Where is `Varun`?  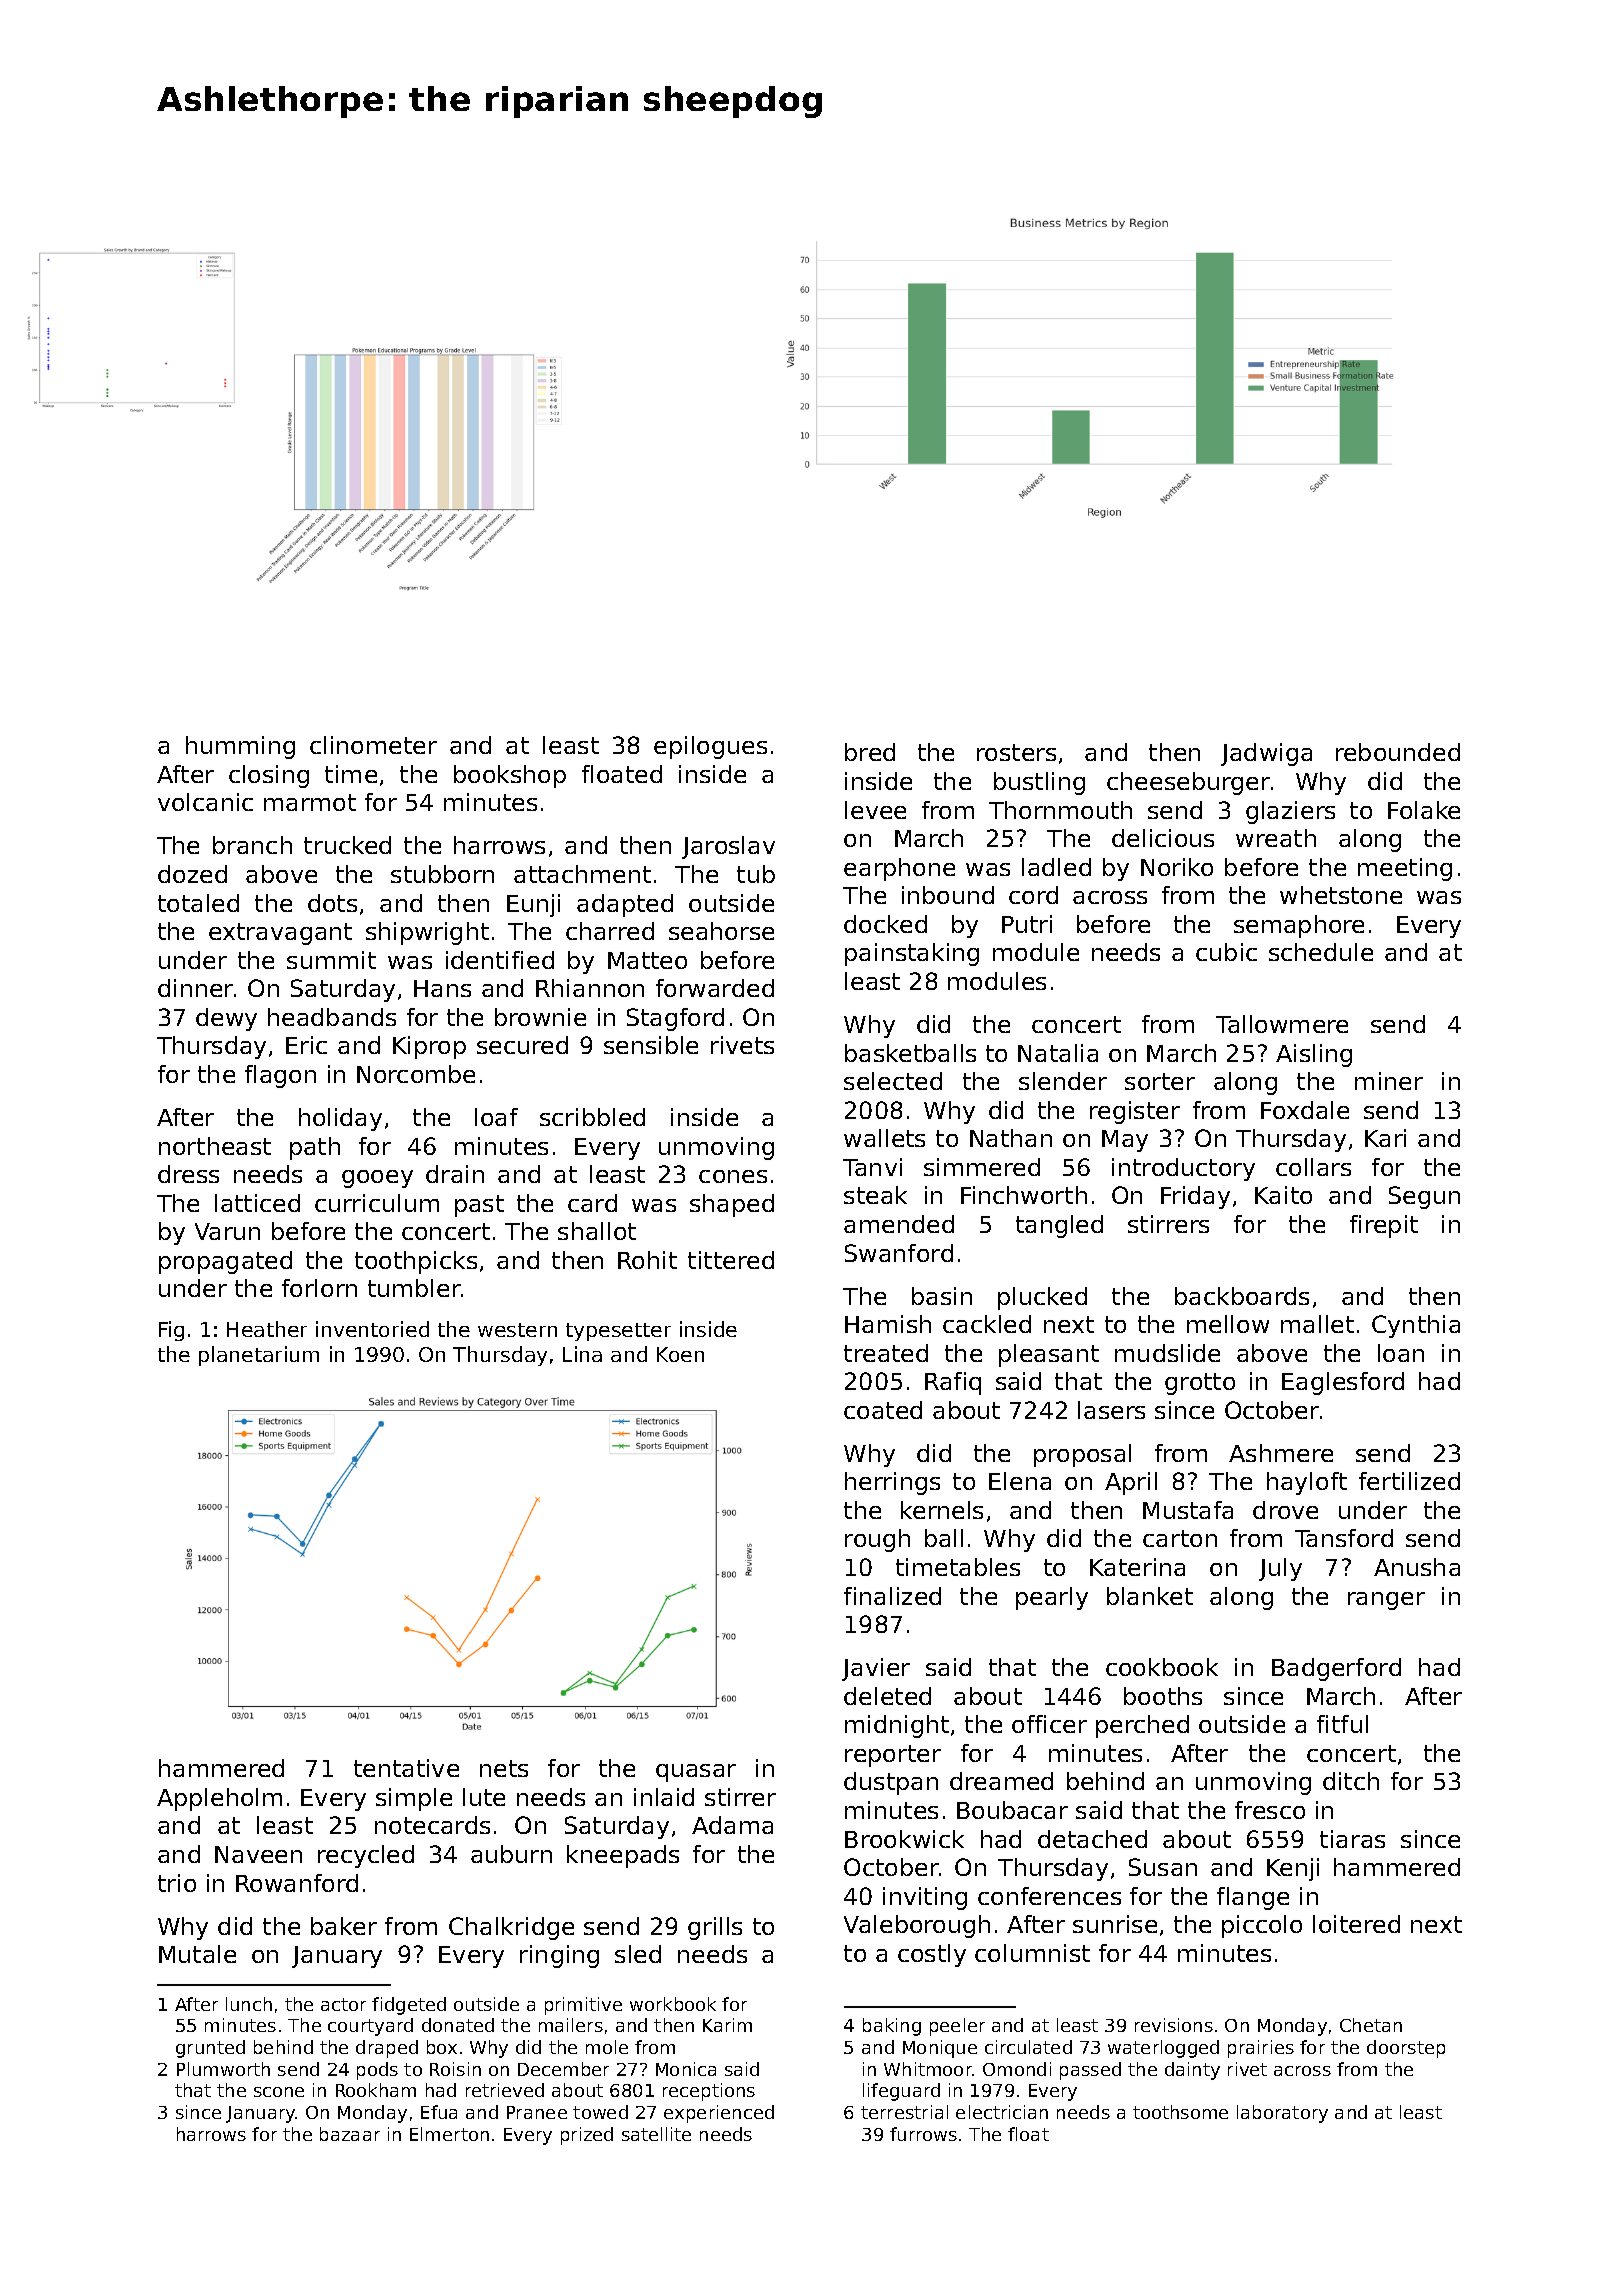
Varun is located at coordinates (227, 1231).
